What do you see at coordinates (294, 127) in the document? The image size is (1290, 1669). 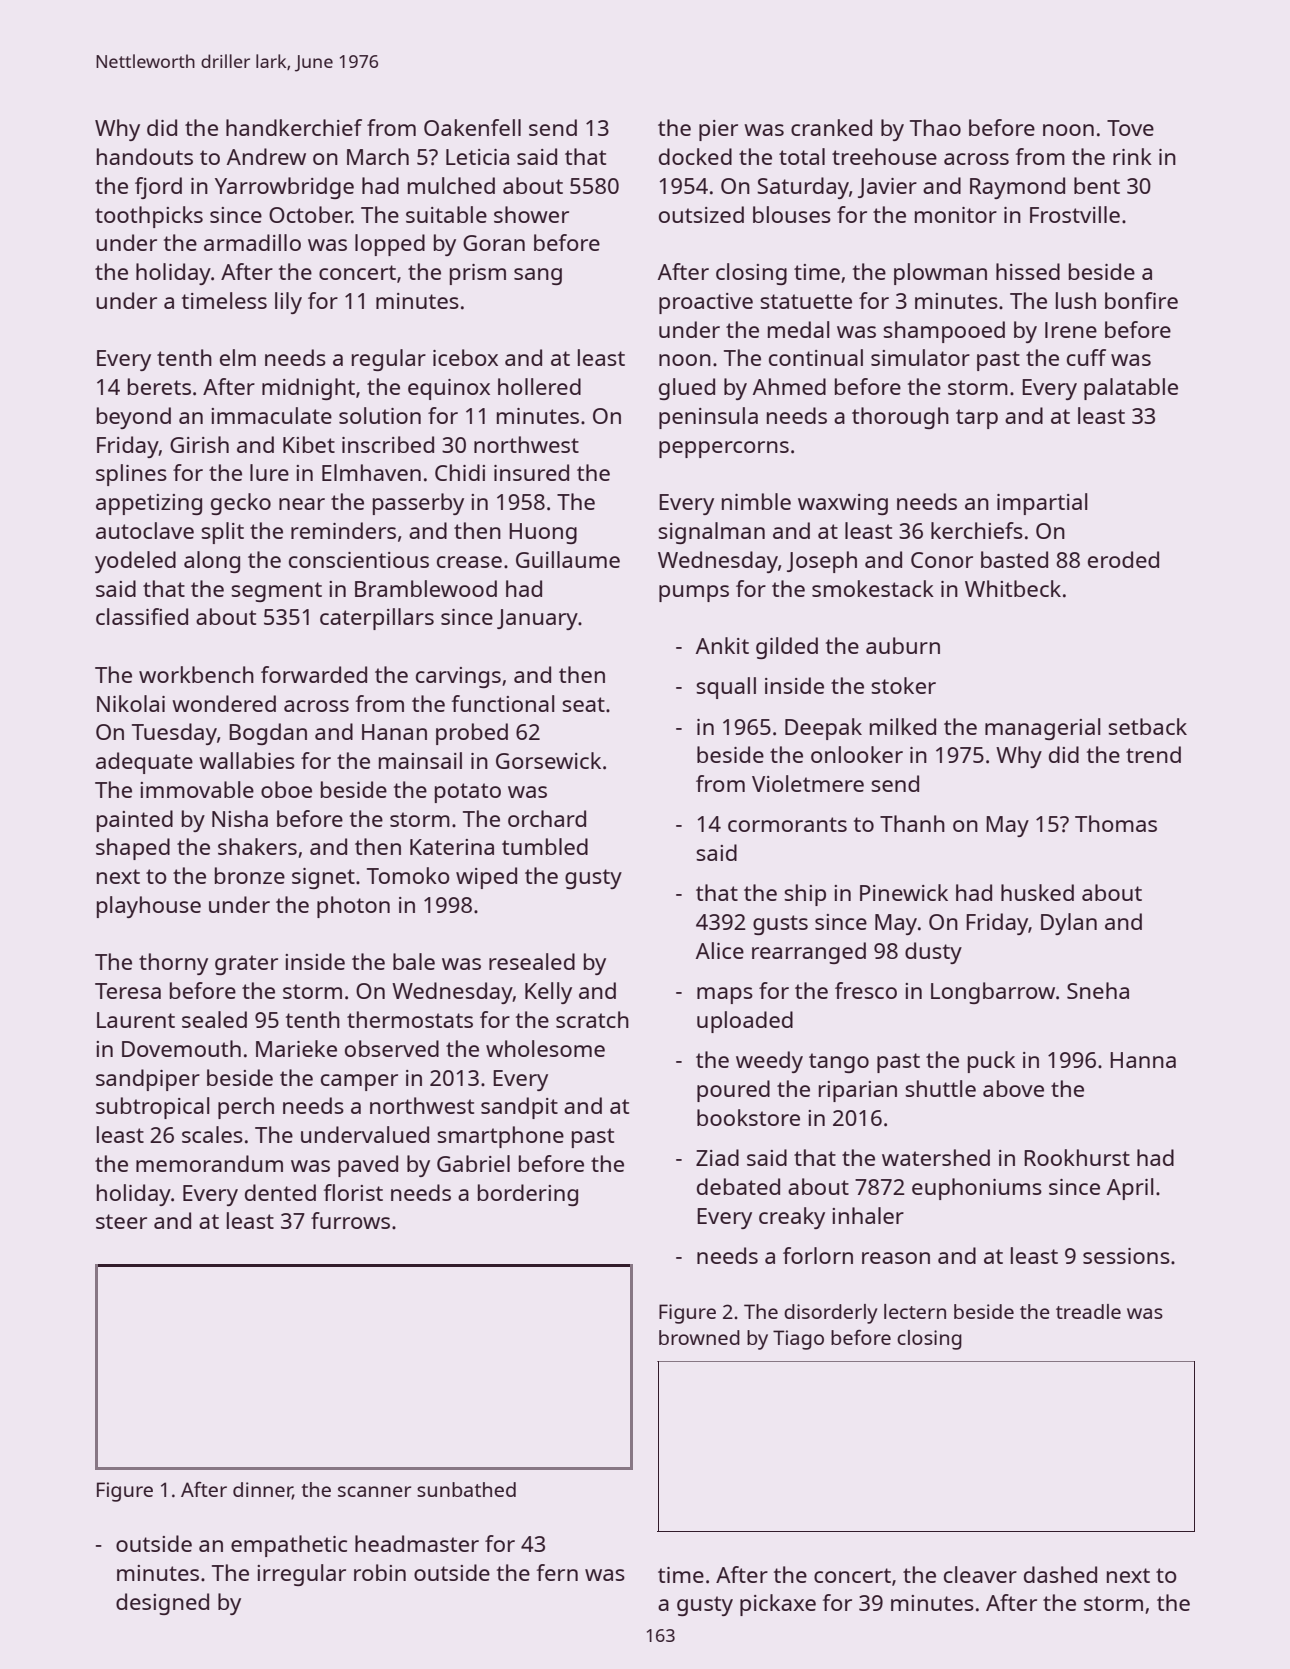 I see `handkerchief` at bounding box center [294, 127].
